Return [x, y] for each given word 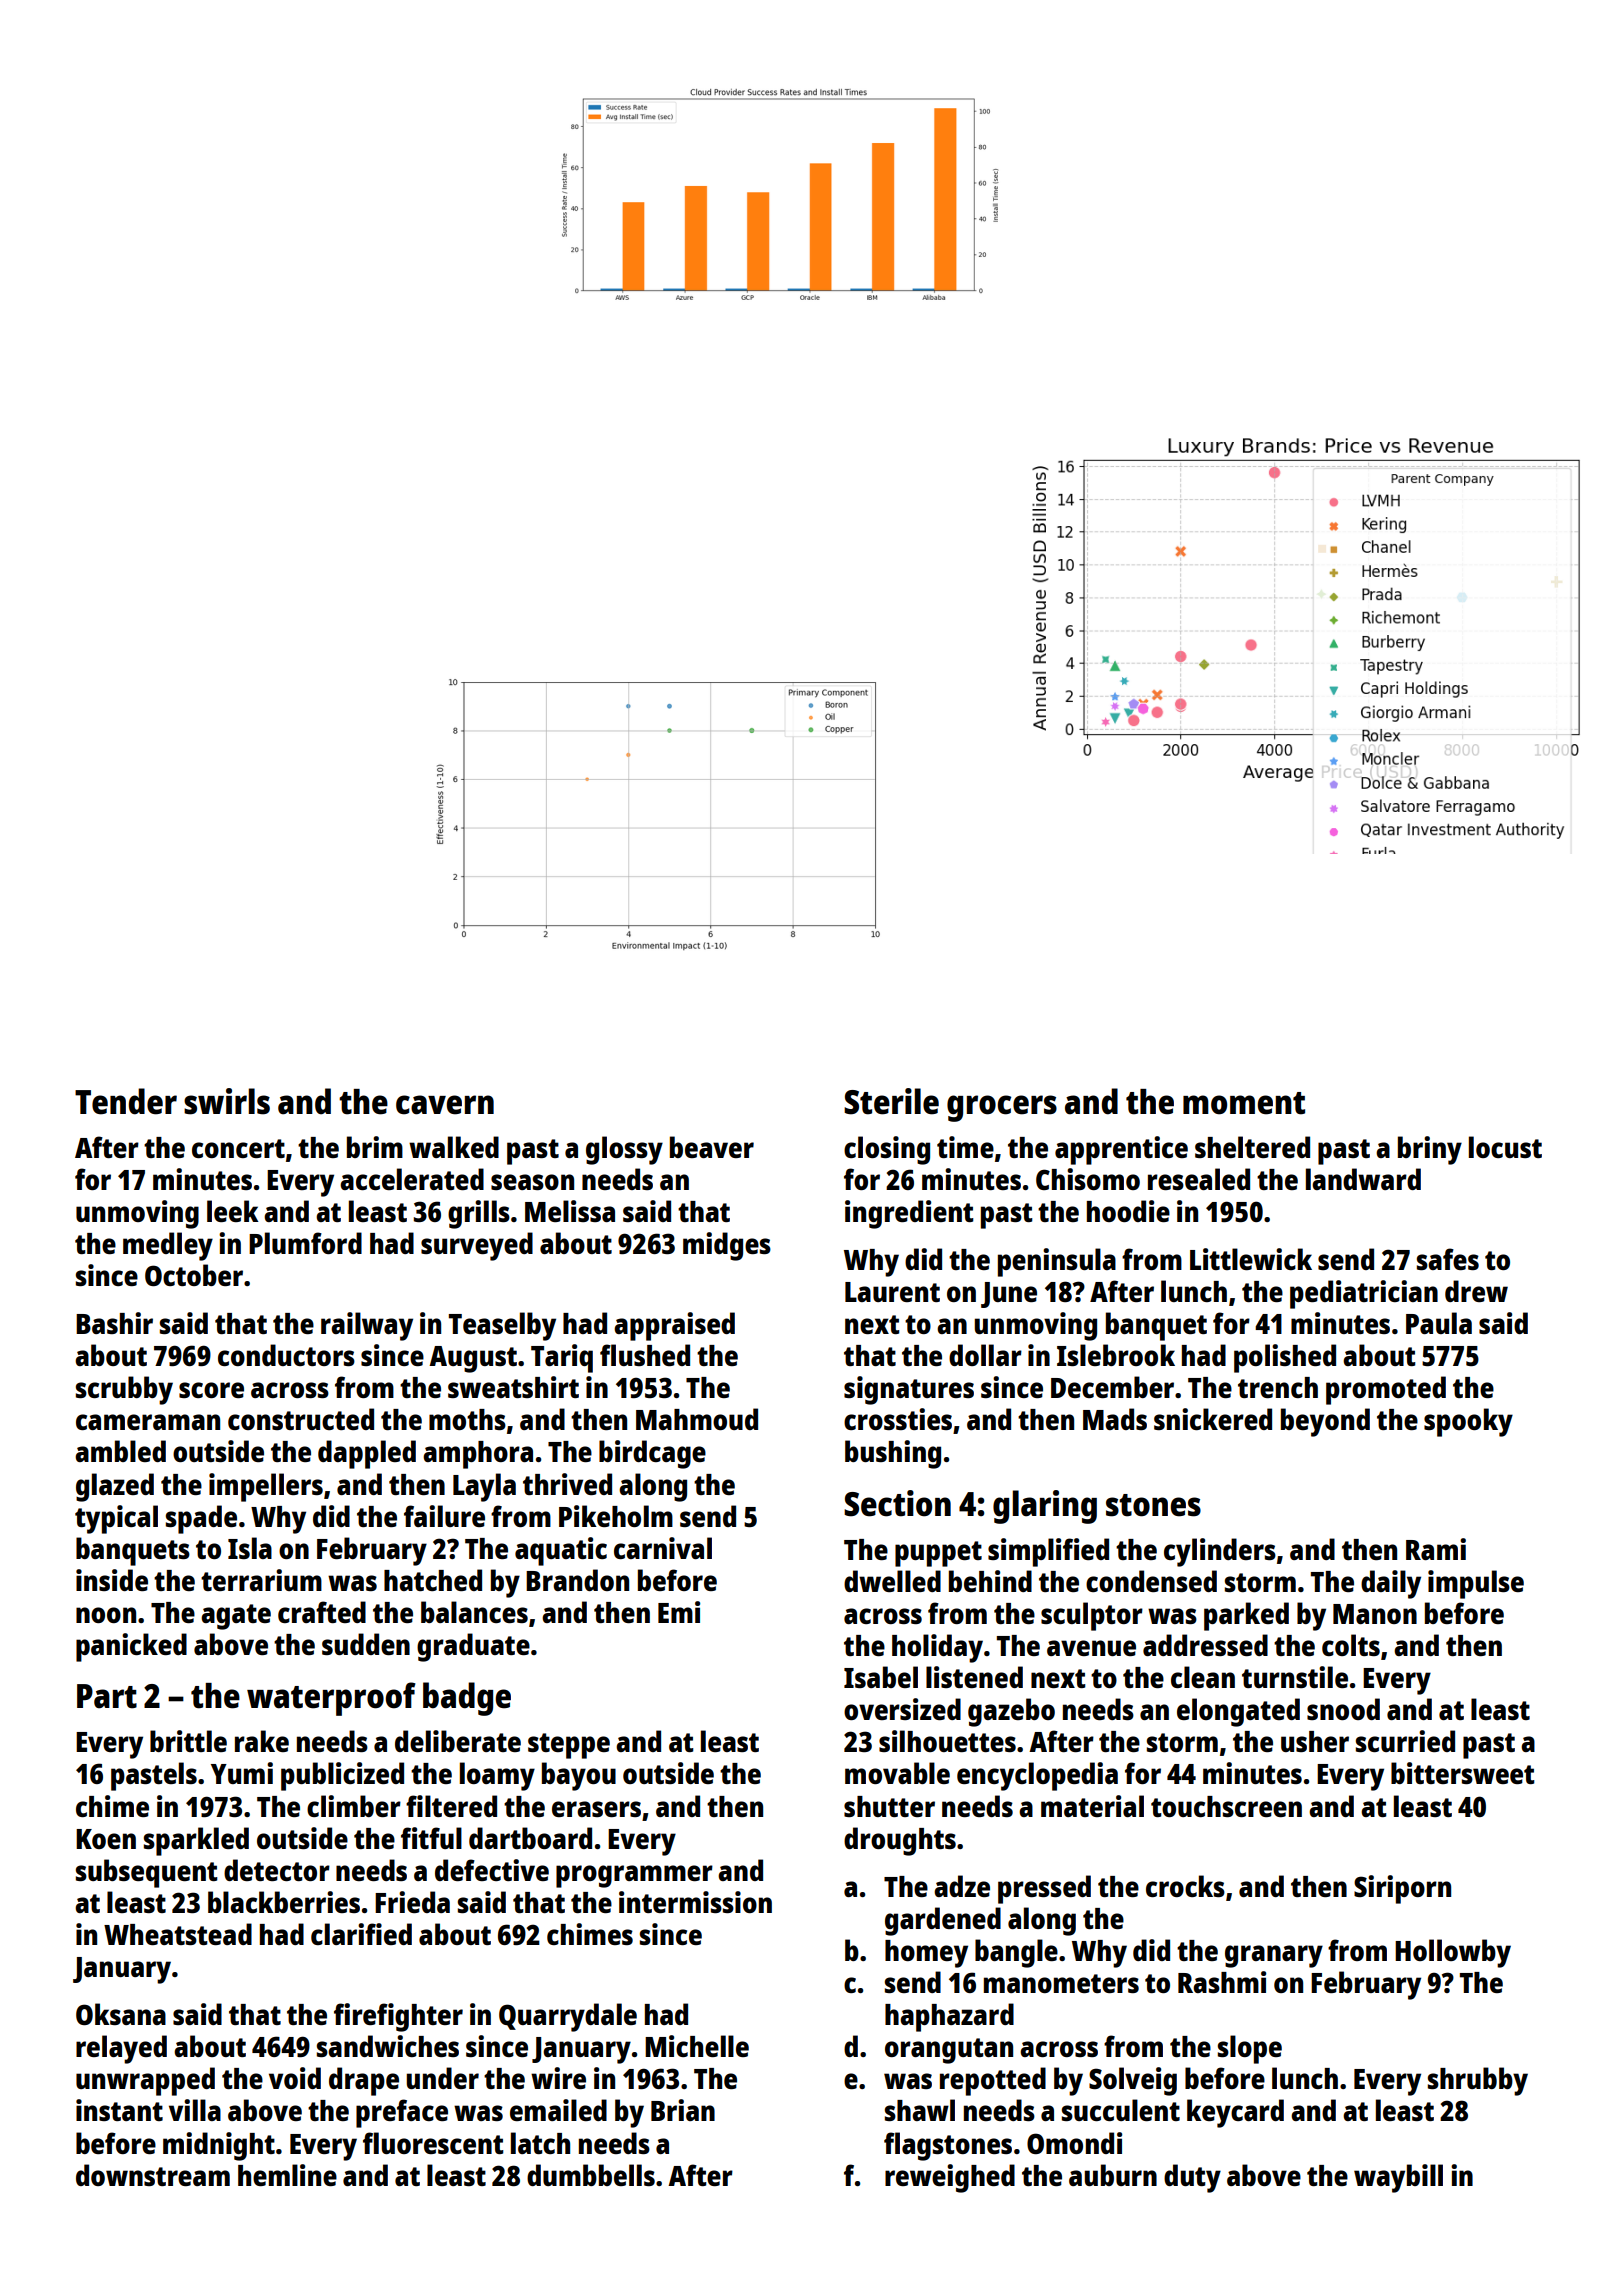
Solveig [1133, 2081]
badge [467, 1699]
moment [1244, 1103]
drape [364, 2081]
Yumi [242, 1773]
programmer [634, 1876]
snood [1343, 1709]
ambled [120, 1451]
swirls [227, 1101]
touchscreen [1226, 1806]
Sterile [891, 1101]
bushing [893, 1454]
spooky [1468, 1422]
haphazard [949, 2017]
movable [897, 1773]
